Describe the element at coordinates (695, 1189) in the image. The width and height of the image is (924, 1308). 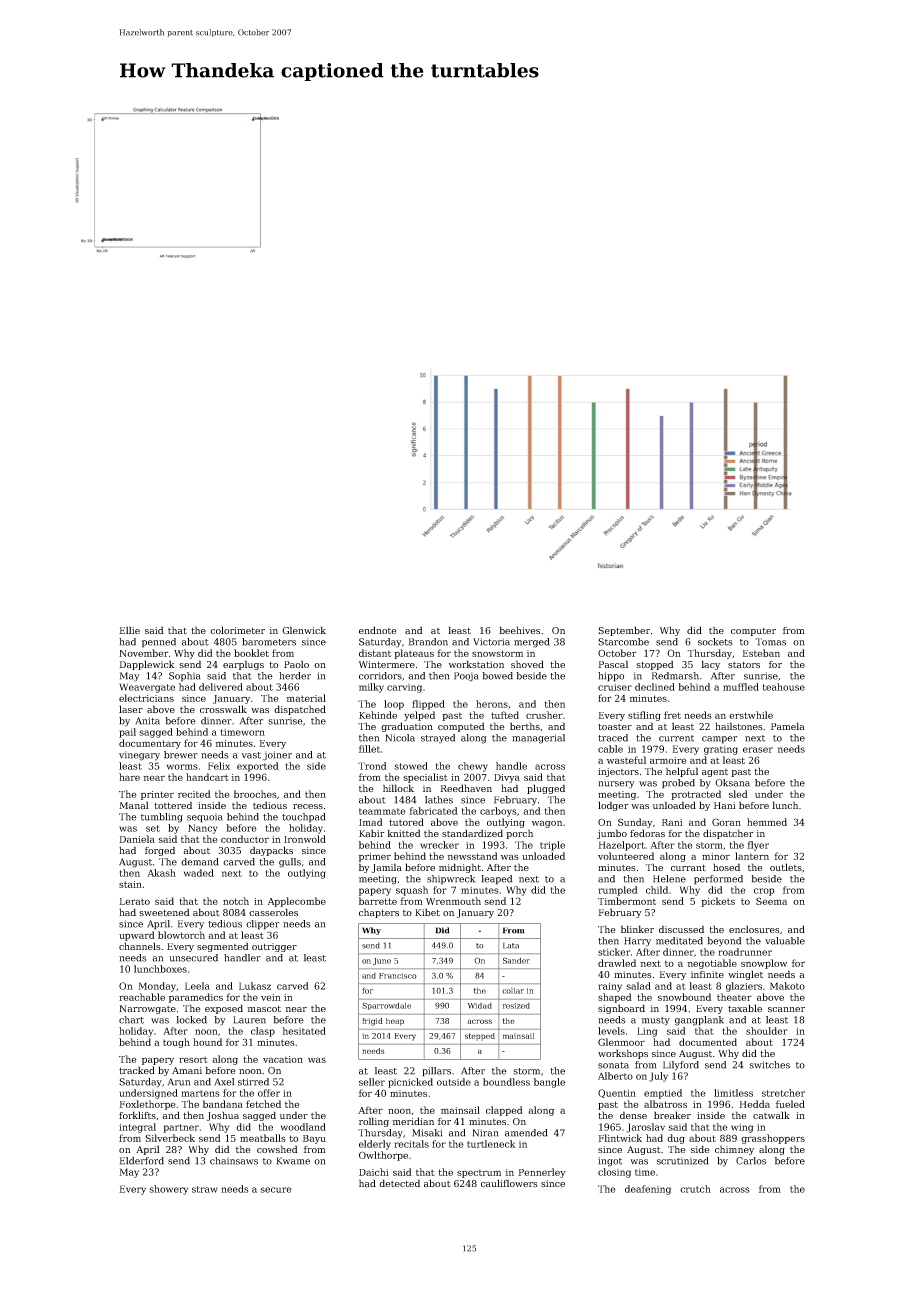
I see `crutch` at that location.
